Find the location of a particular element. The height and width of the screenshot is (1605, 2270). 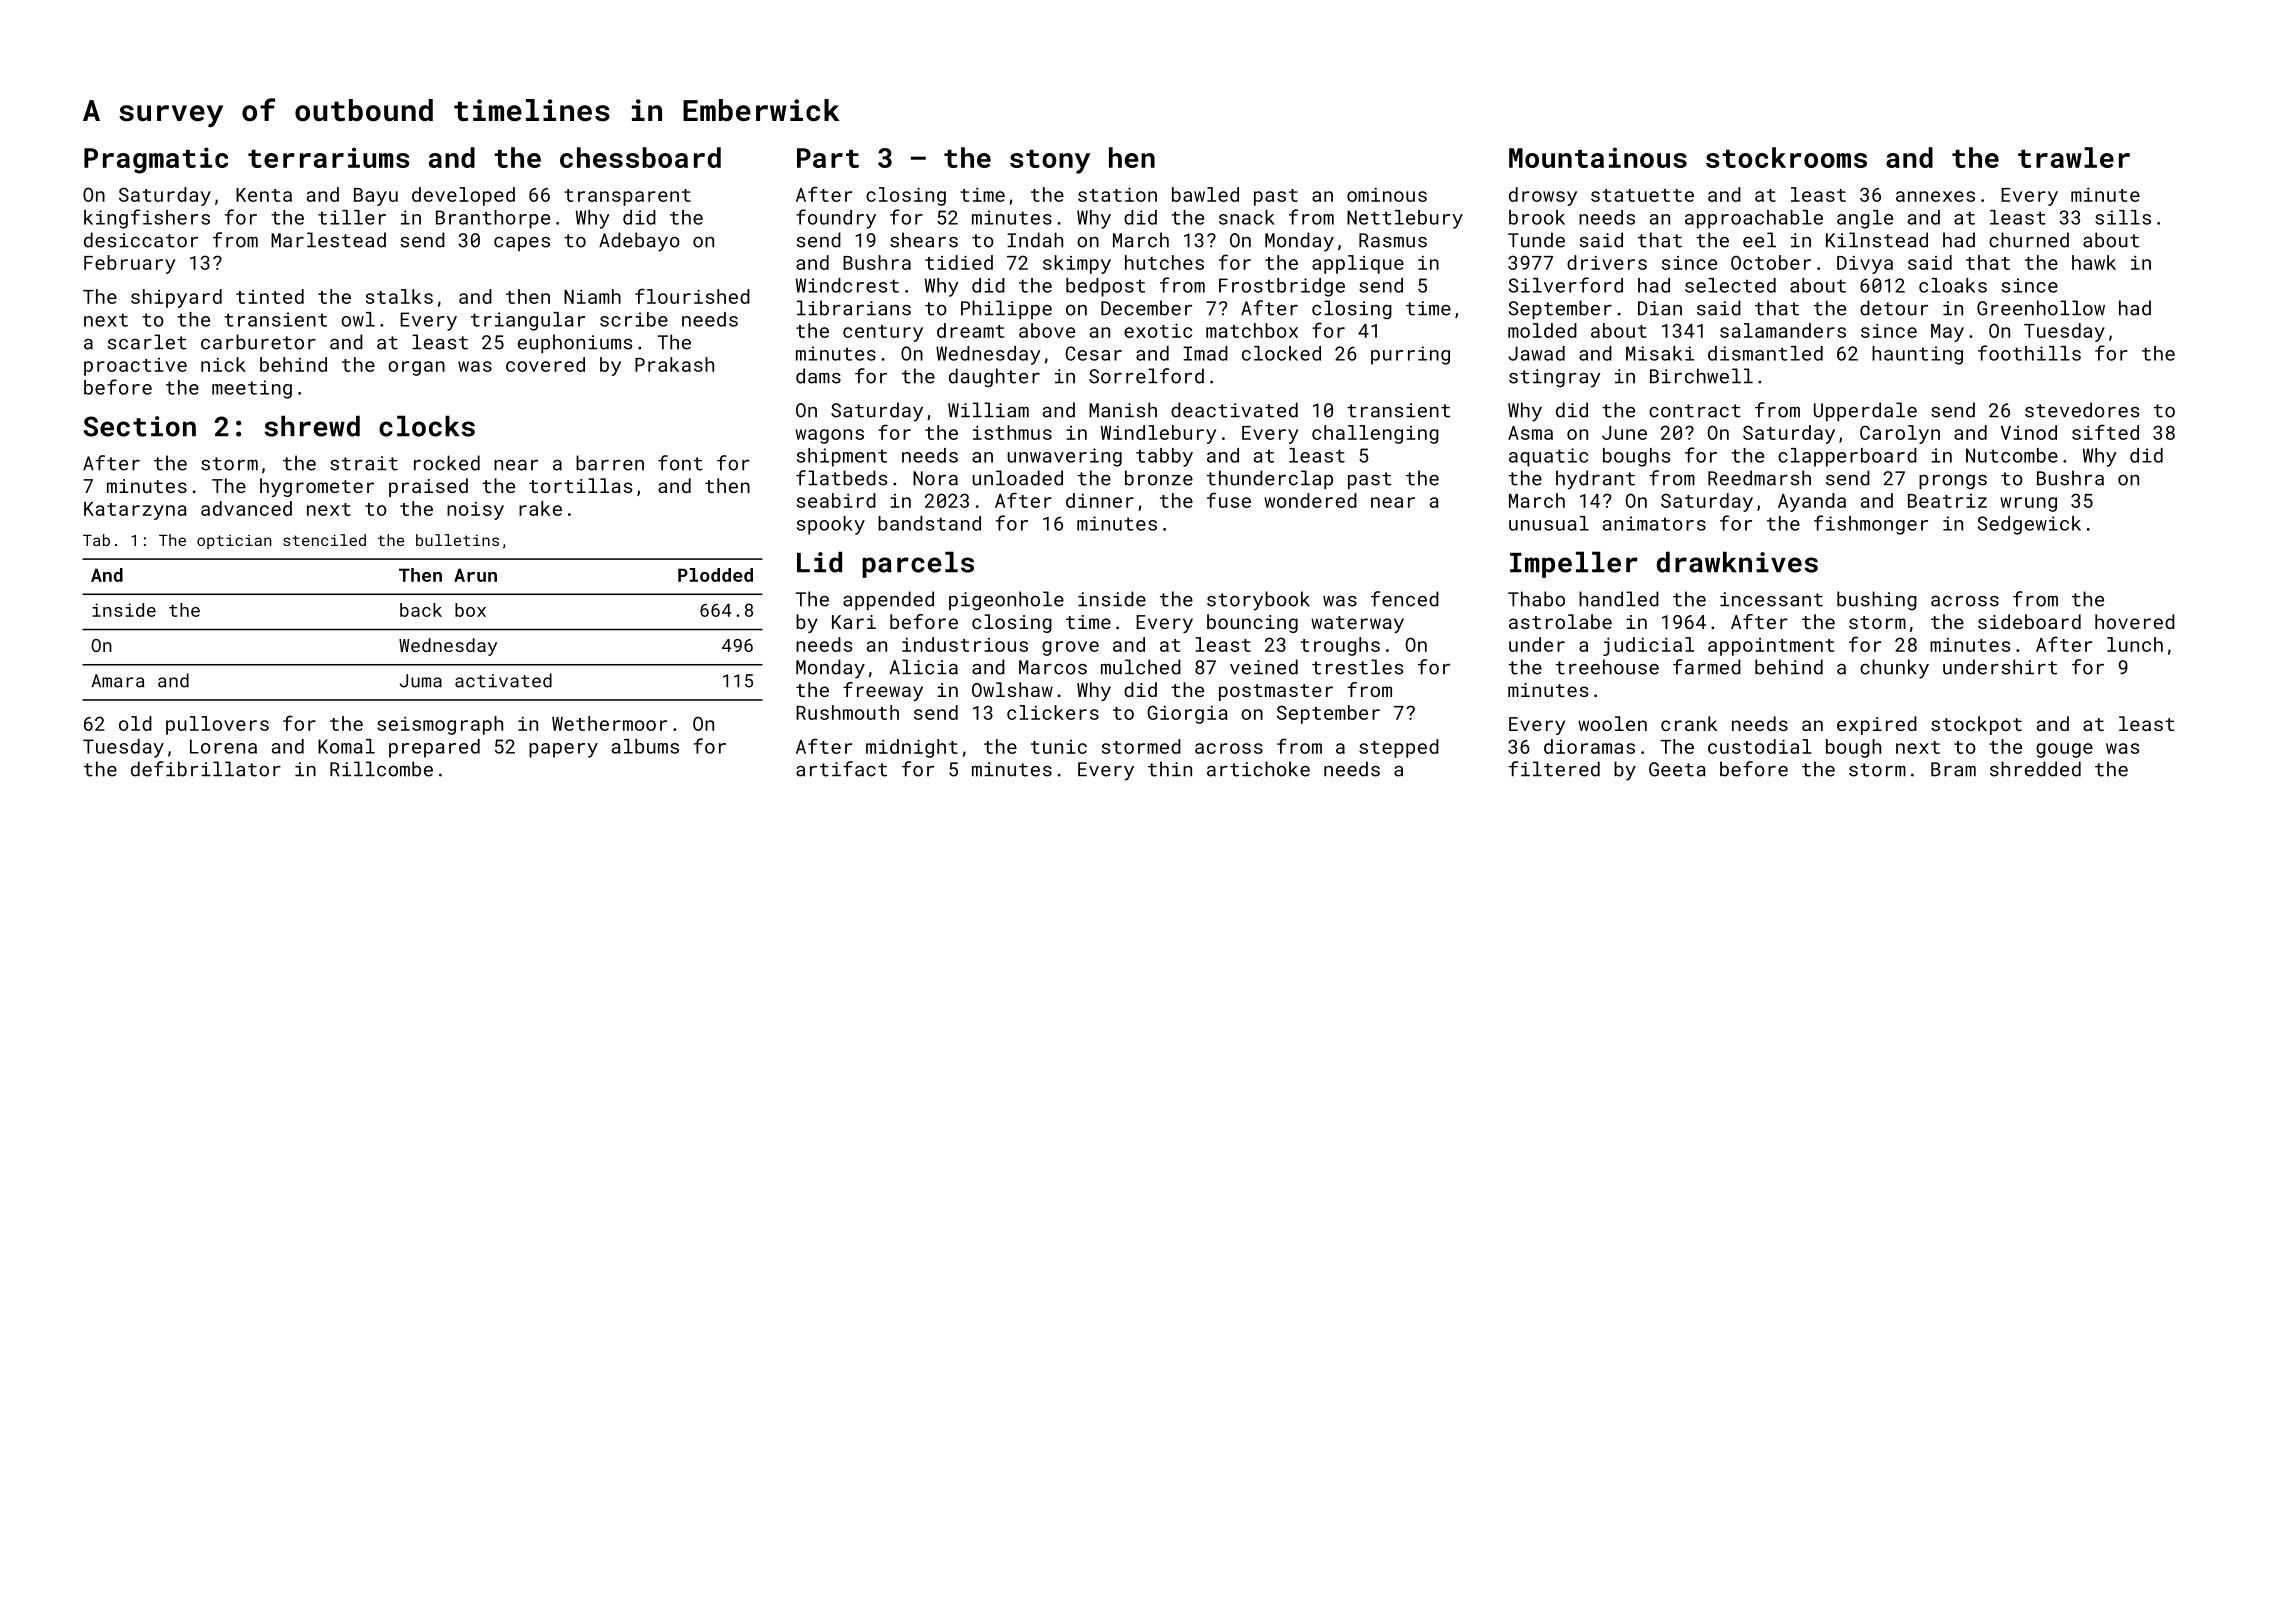

Niamh is located at coordinates (592, 296).
